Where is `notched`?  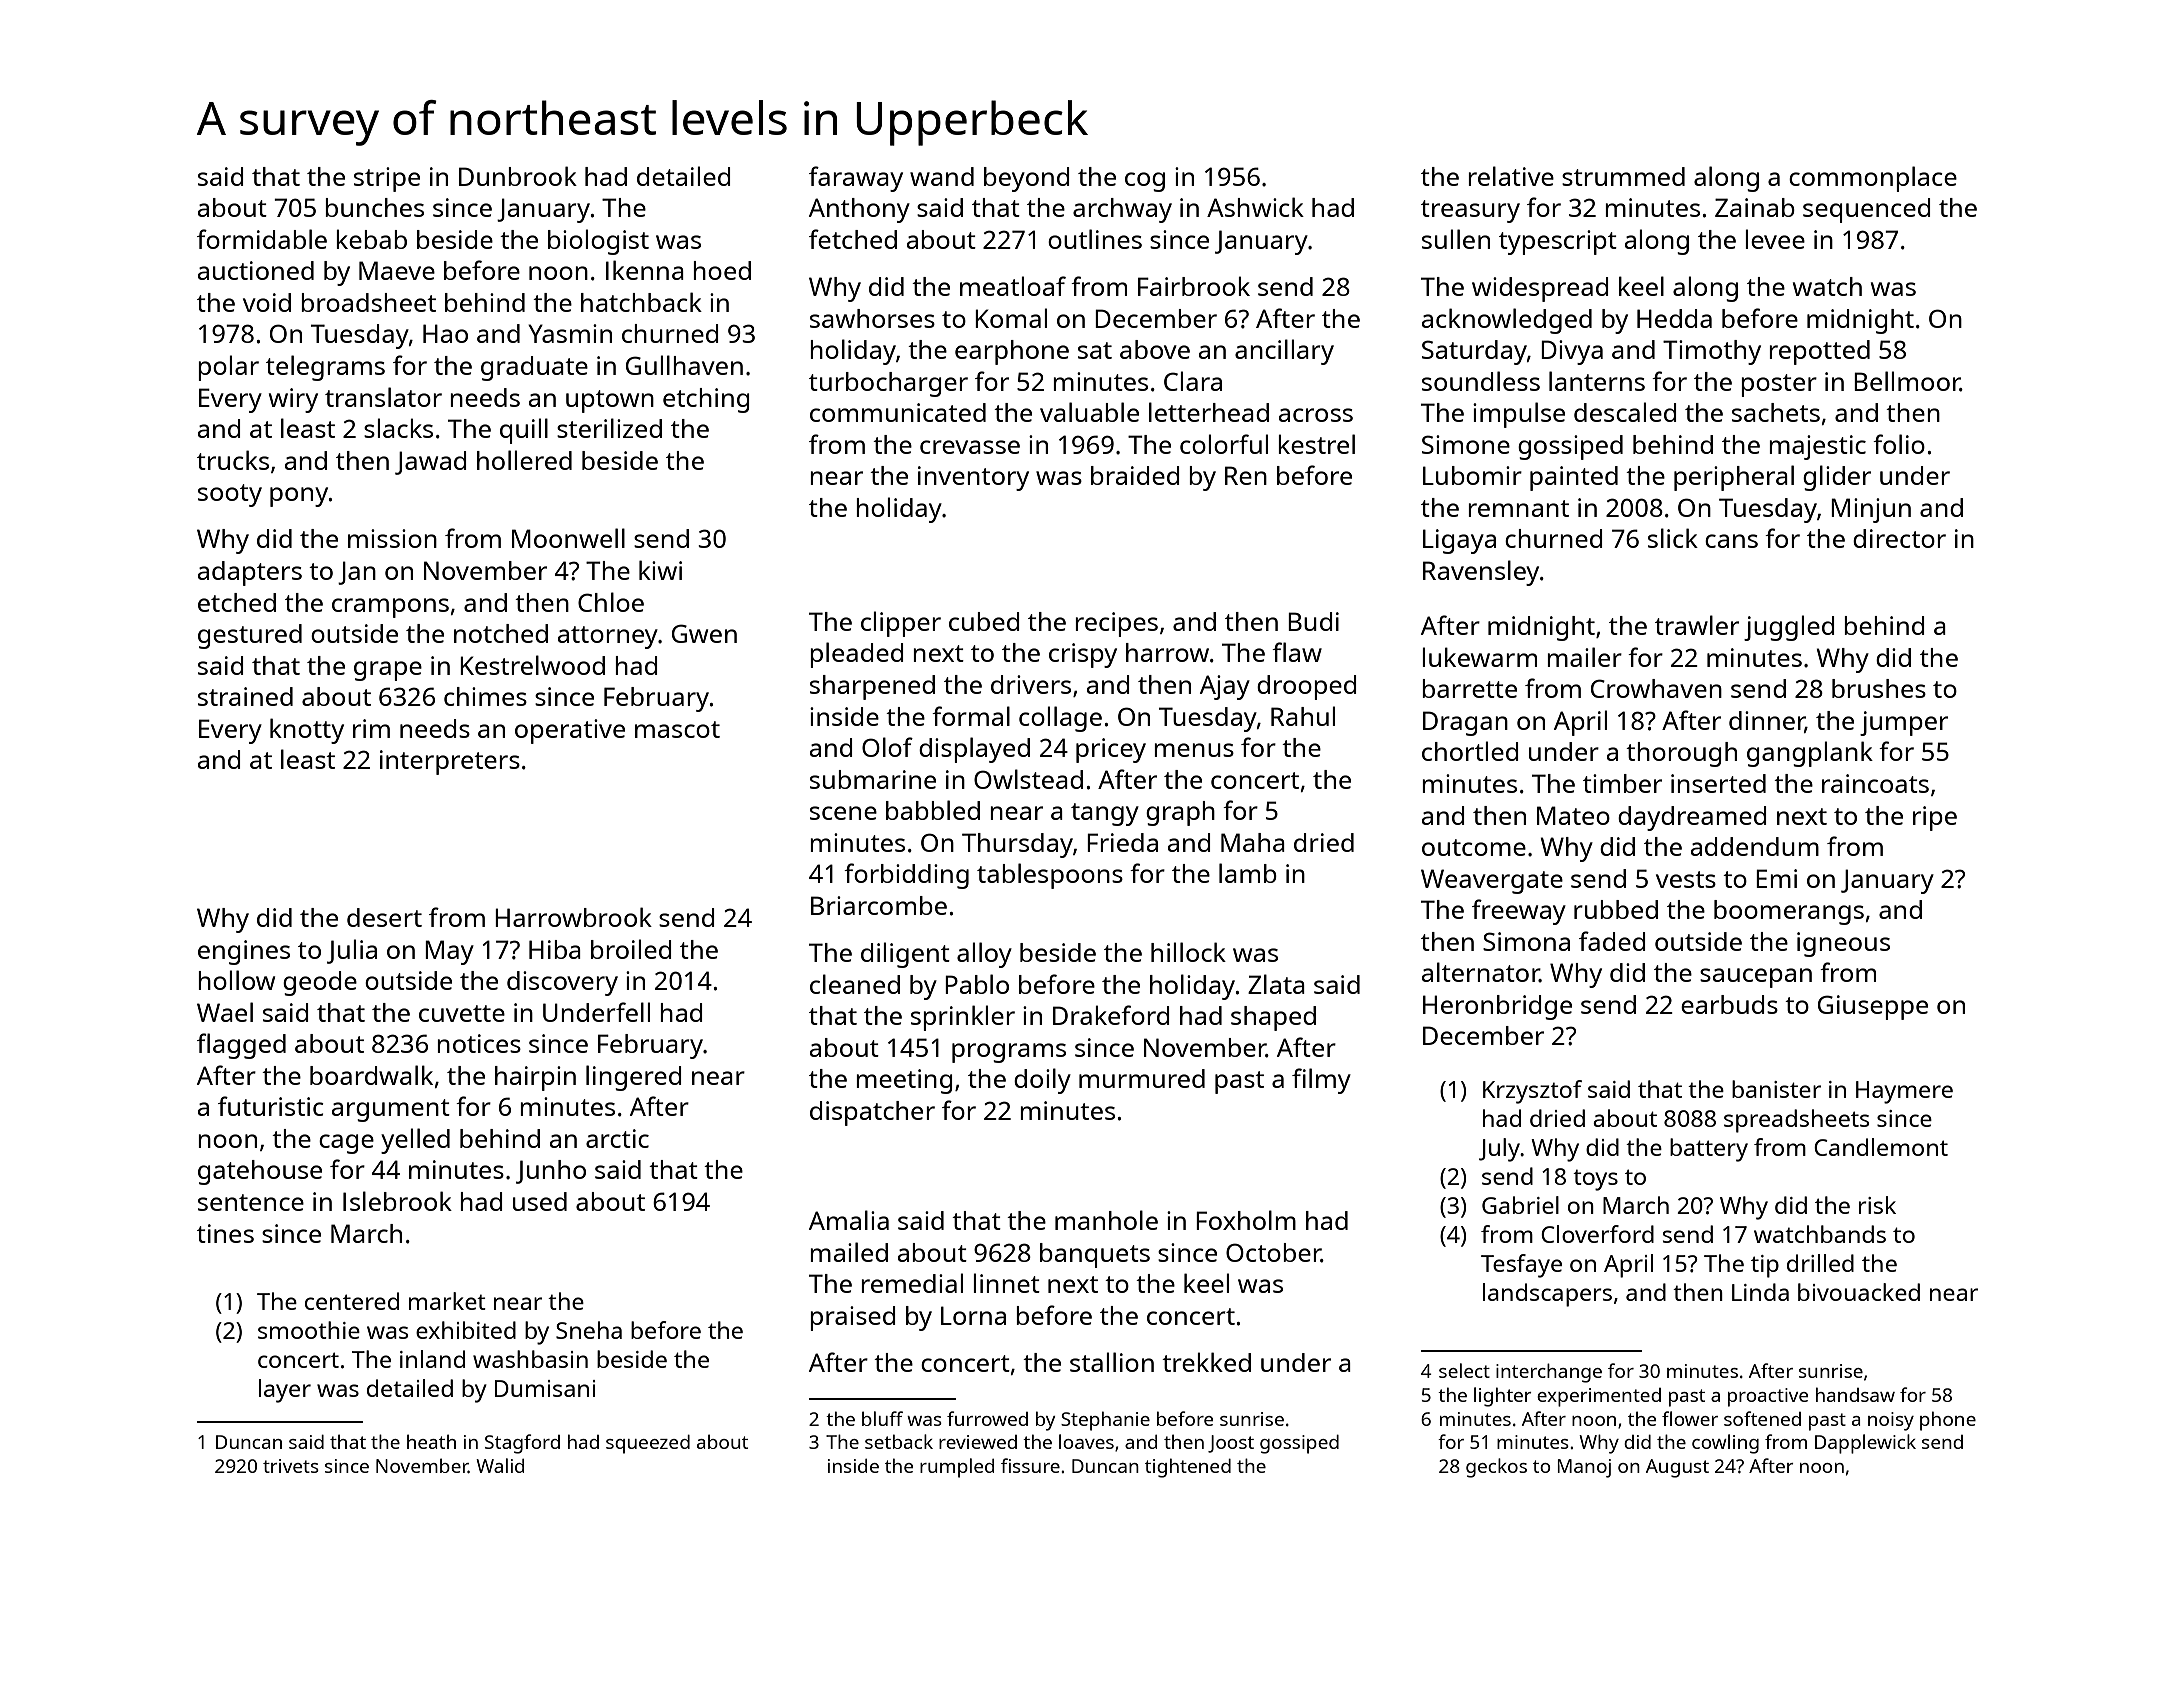 notched is located at coordinates (501, 633).
